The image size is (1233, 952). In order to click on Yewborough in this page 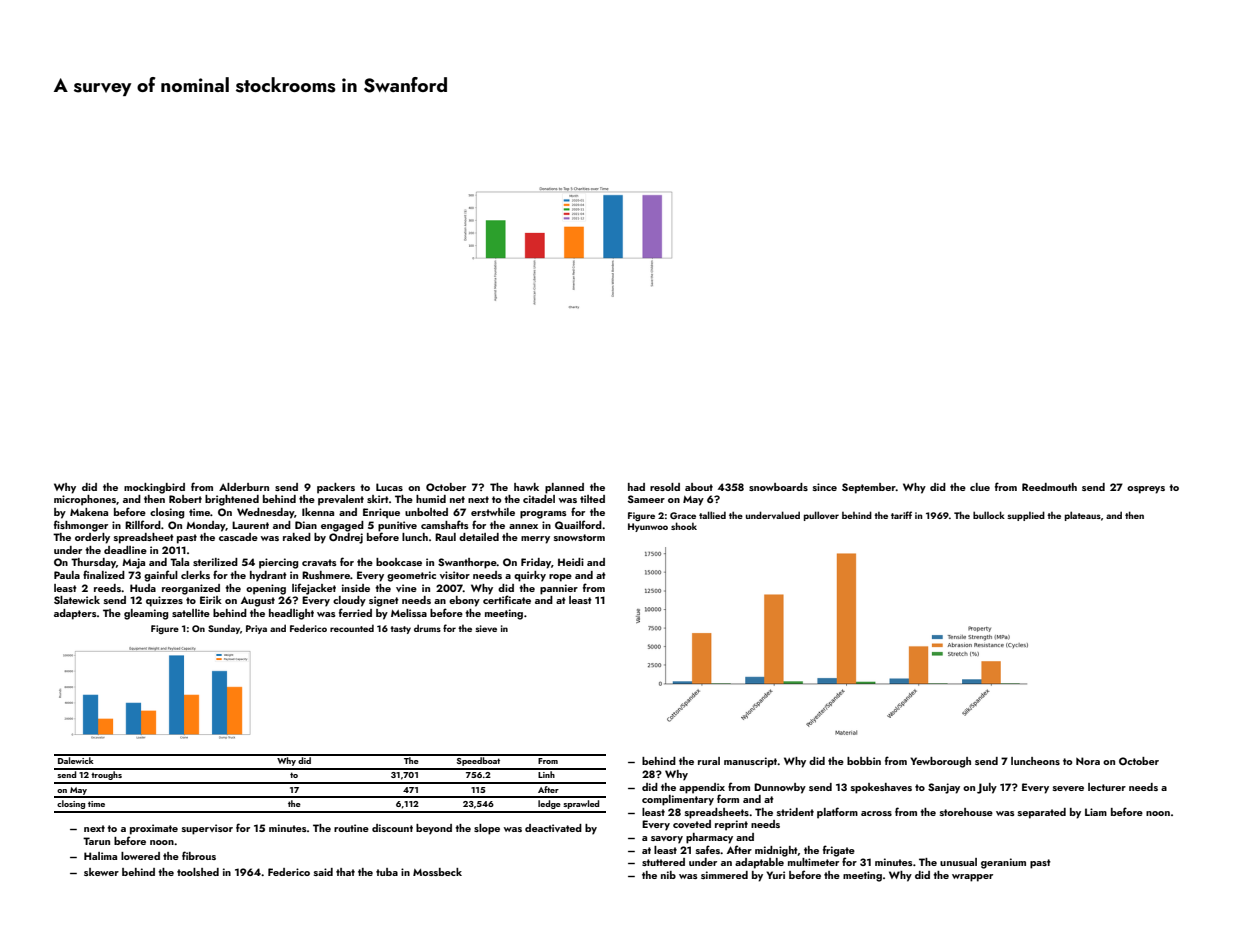, I will do `click(940, 762)`.
